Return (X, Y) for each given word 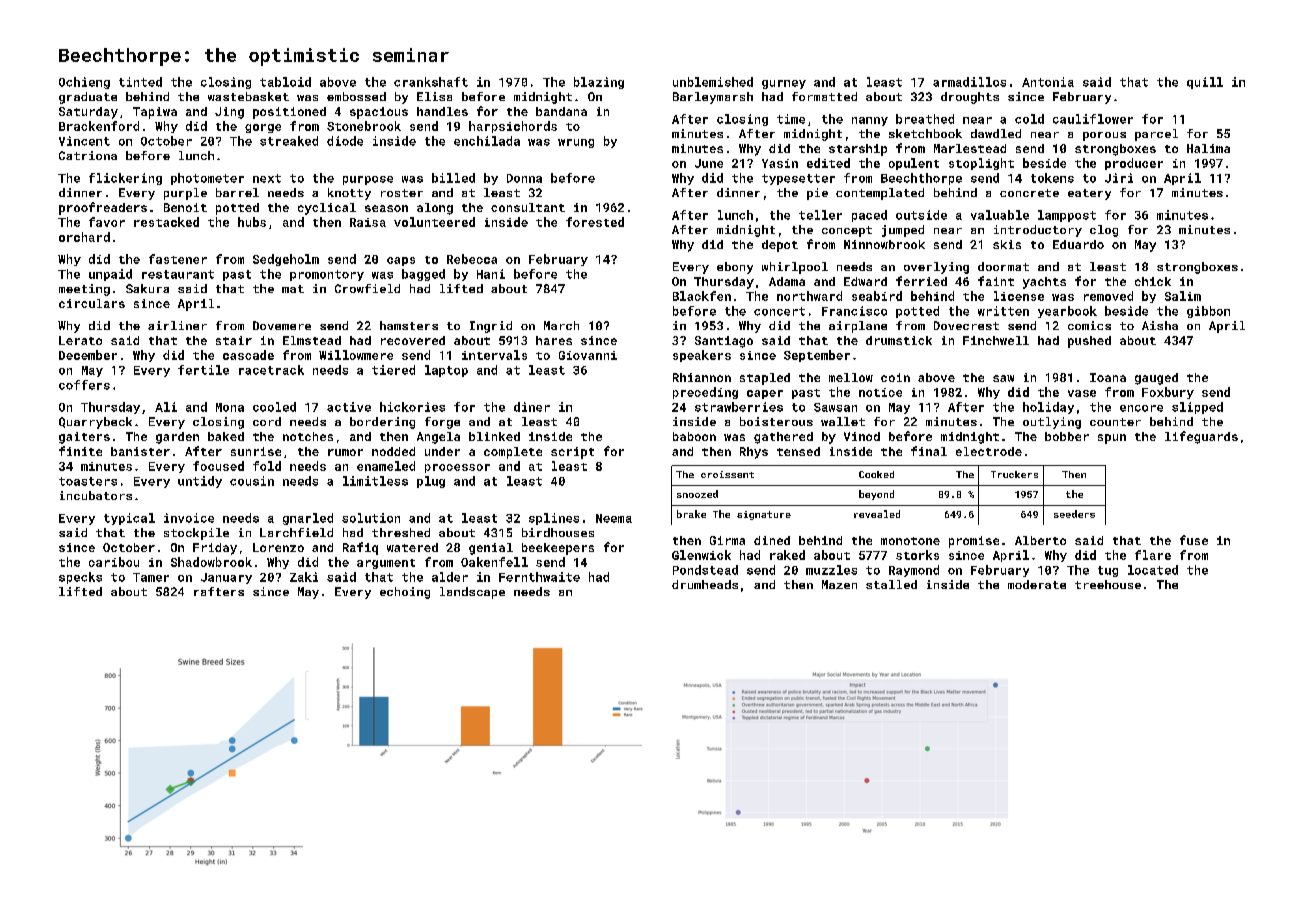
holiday (1048, 408)
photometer (207, 179)
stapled (765, 379)
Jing (229, 113)
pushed (1089, 342)
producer (1134, 164)
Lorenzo (278, 547)
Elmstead (312, 340)
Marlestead (970, 148)
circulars (92, 303)
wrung (576, 143)
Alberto (1040, 540)
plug (431, 482)
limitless (375, 481)
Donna (524, 178)
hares (554, 340)
